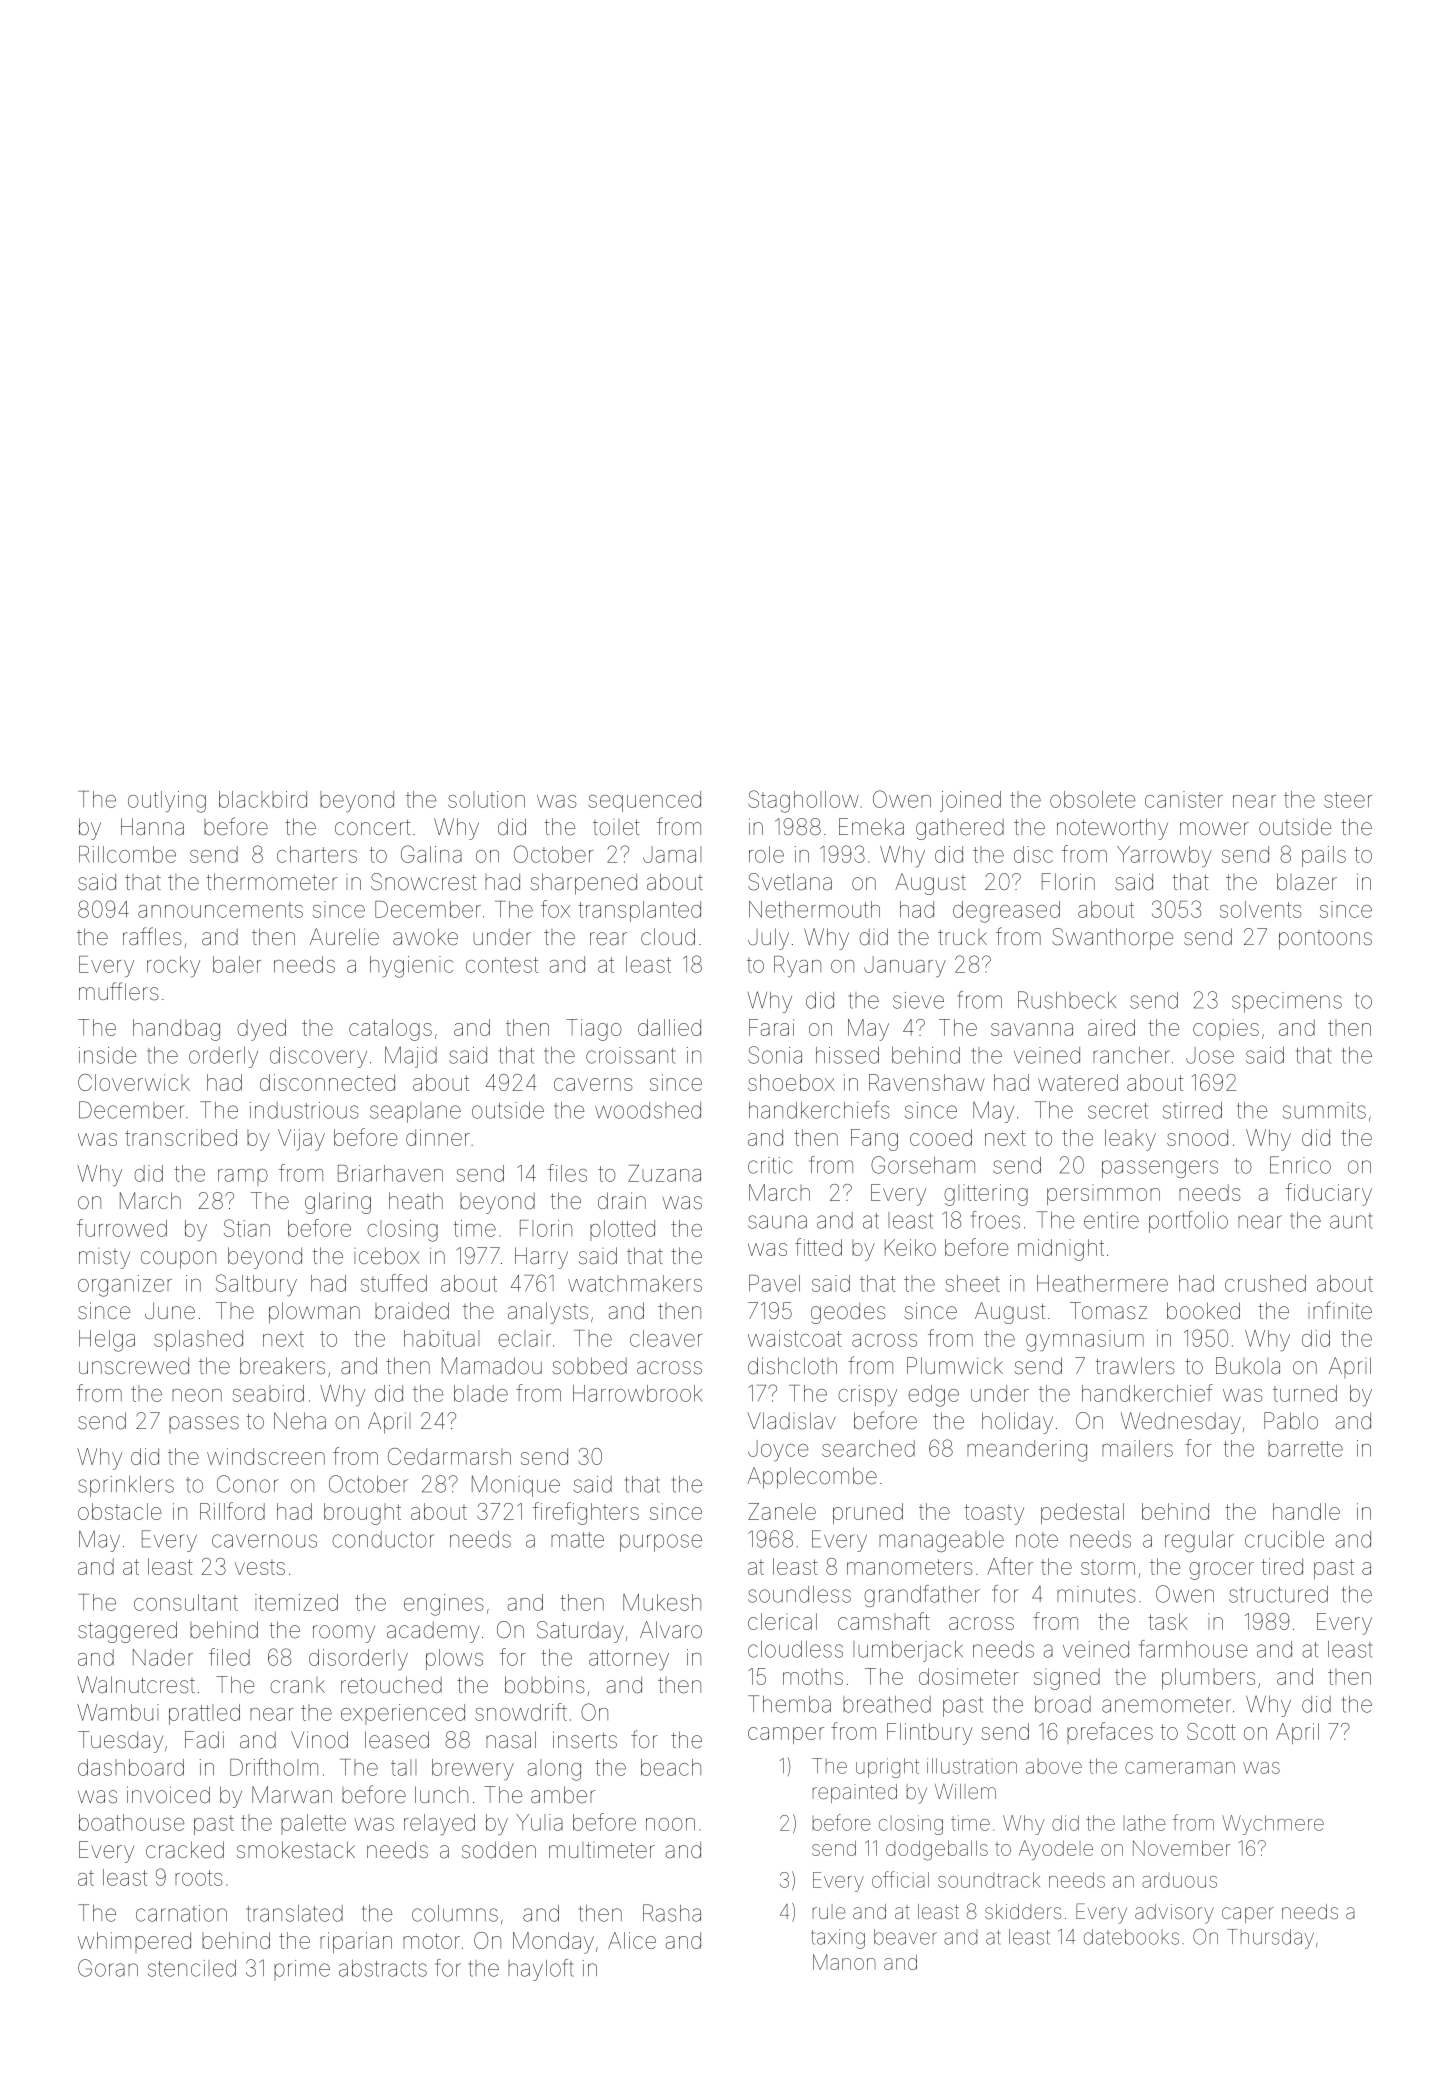 This image has width=1450, height=2100. What do you see at coordinates (394, 1283) in the image?
I see `stuffed` at bounding box center [394, 1283].
